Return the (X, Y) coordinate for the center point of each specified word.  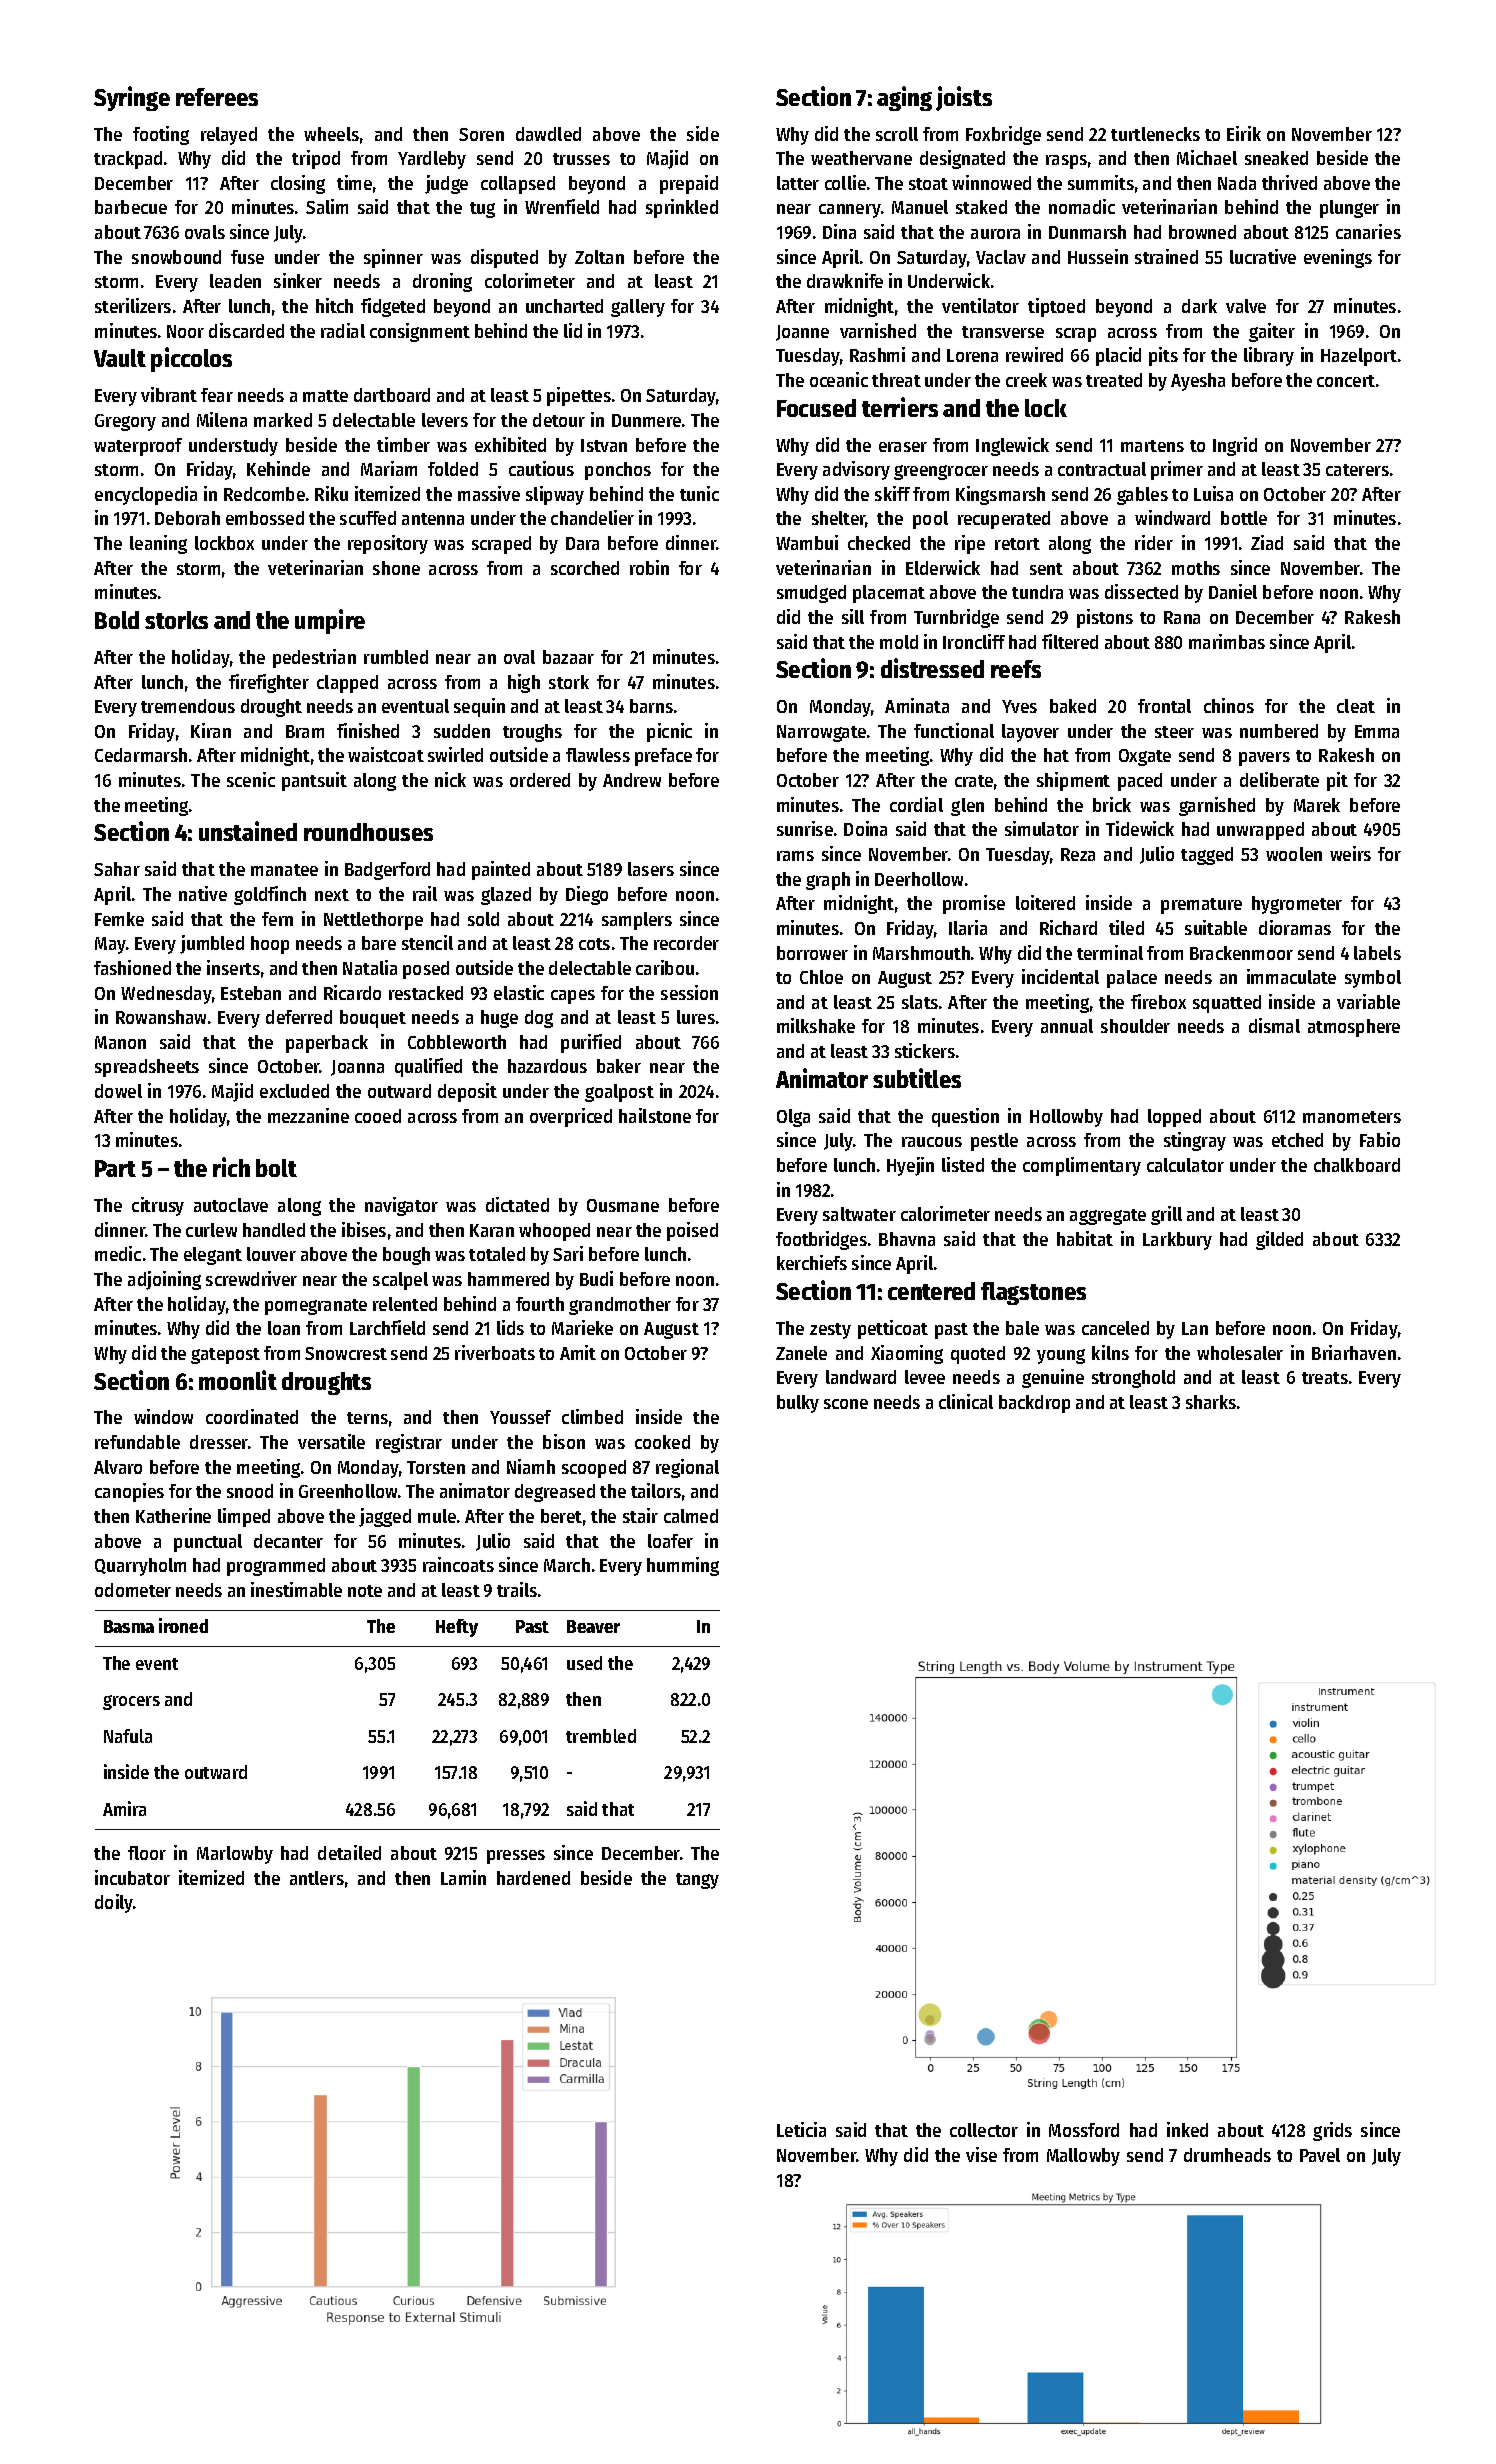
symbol (1373, 979)
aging (904, 98)
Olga (793, 1118)
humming (683, 1566)
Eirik (1244, 133)
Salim (327, 206)
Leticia (801, 2129)
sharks (1211, 1402)
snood (250, 1491)
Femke (119, 919)
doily (114, 1903)
